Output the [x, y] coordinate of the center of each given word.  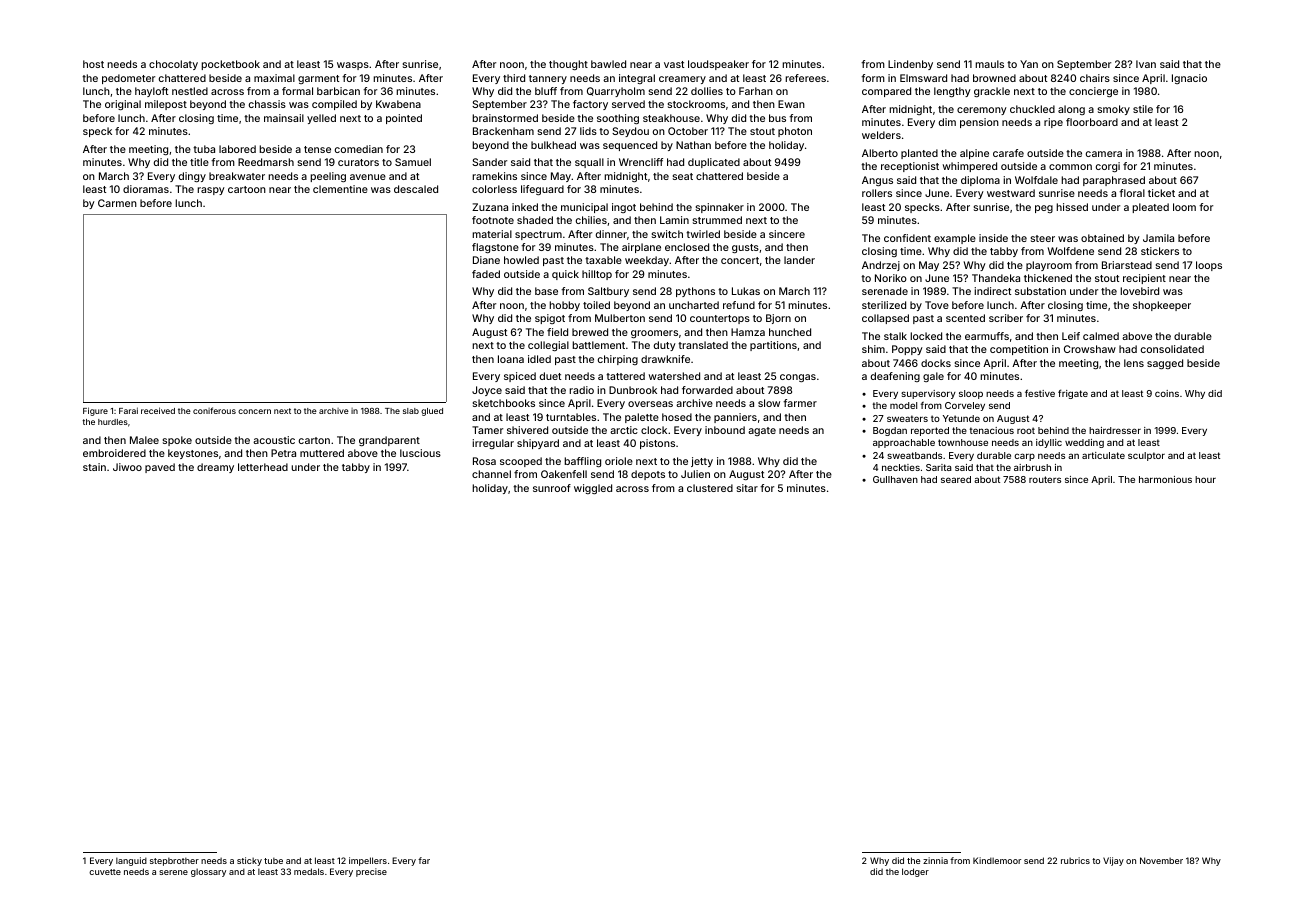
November [1161, 860]
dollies [707, 91]
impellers [368, 861]
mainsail [284, 118]
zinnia [935, 860]
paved [160, 468]
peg [1044, 209]
